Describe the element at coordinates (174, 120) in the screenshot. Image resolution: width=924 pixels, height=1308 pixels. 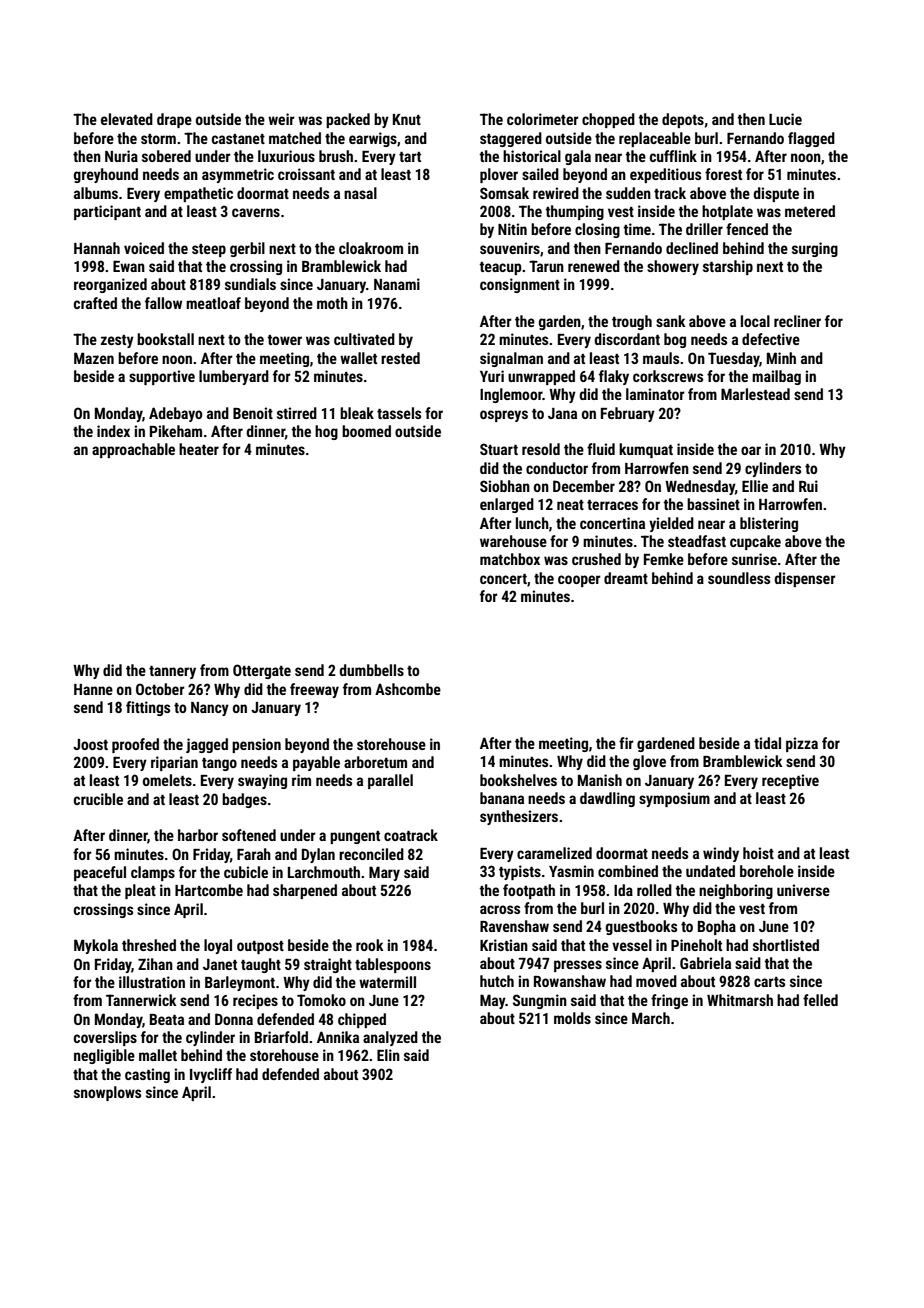
I see `drape` at that location.
